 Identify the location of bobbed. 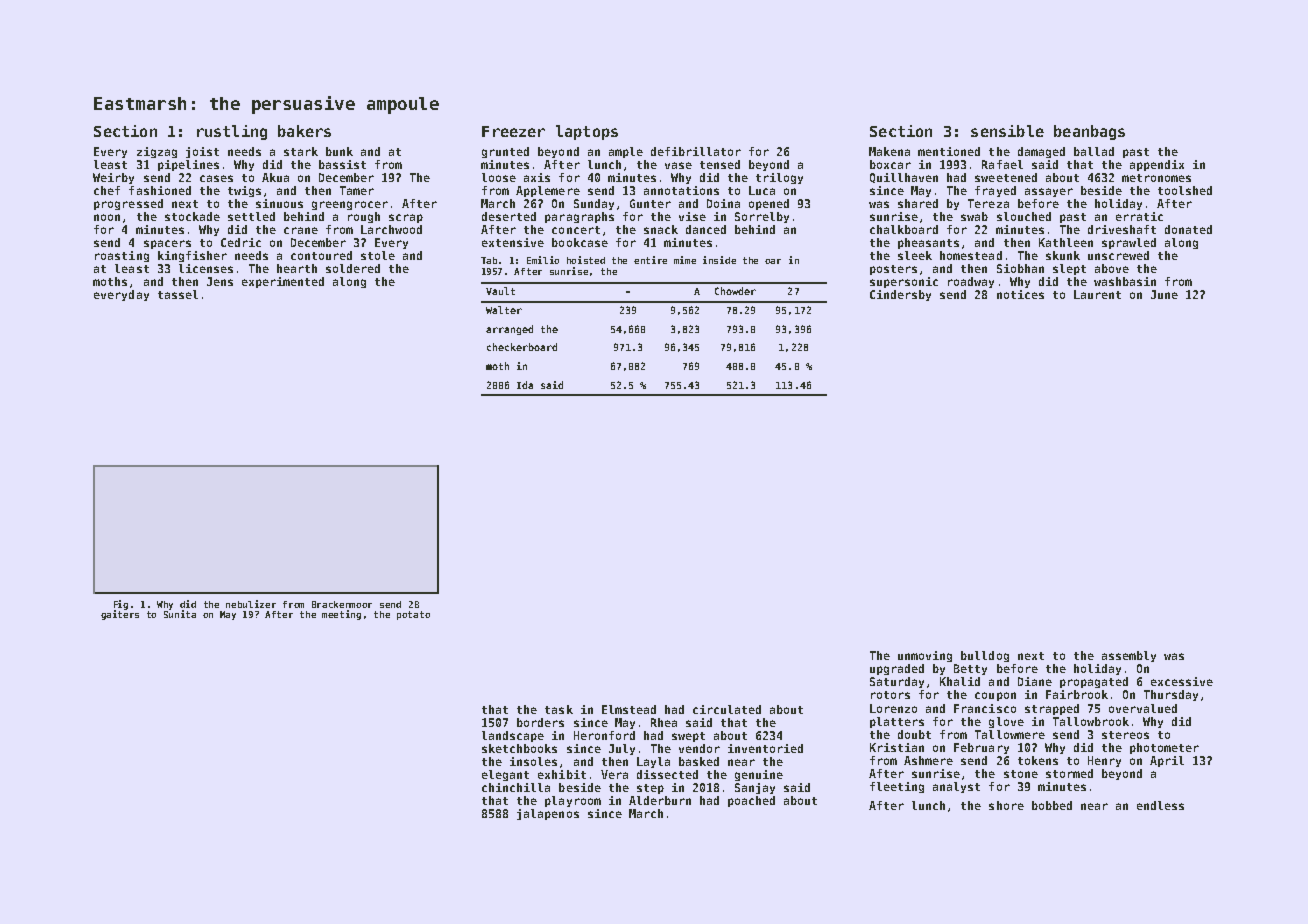
(1052, 805).
